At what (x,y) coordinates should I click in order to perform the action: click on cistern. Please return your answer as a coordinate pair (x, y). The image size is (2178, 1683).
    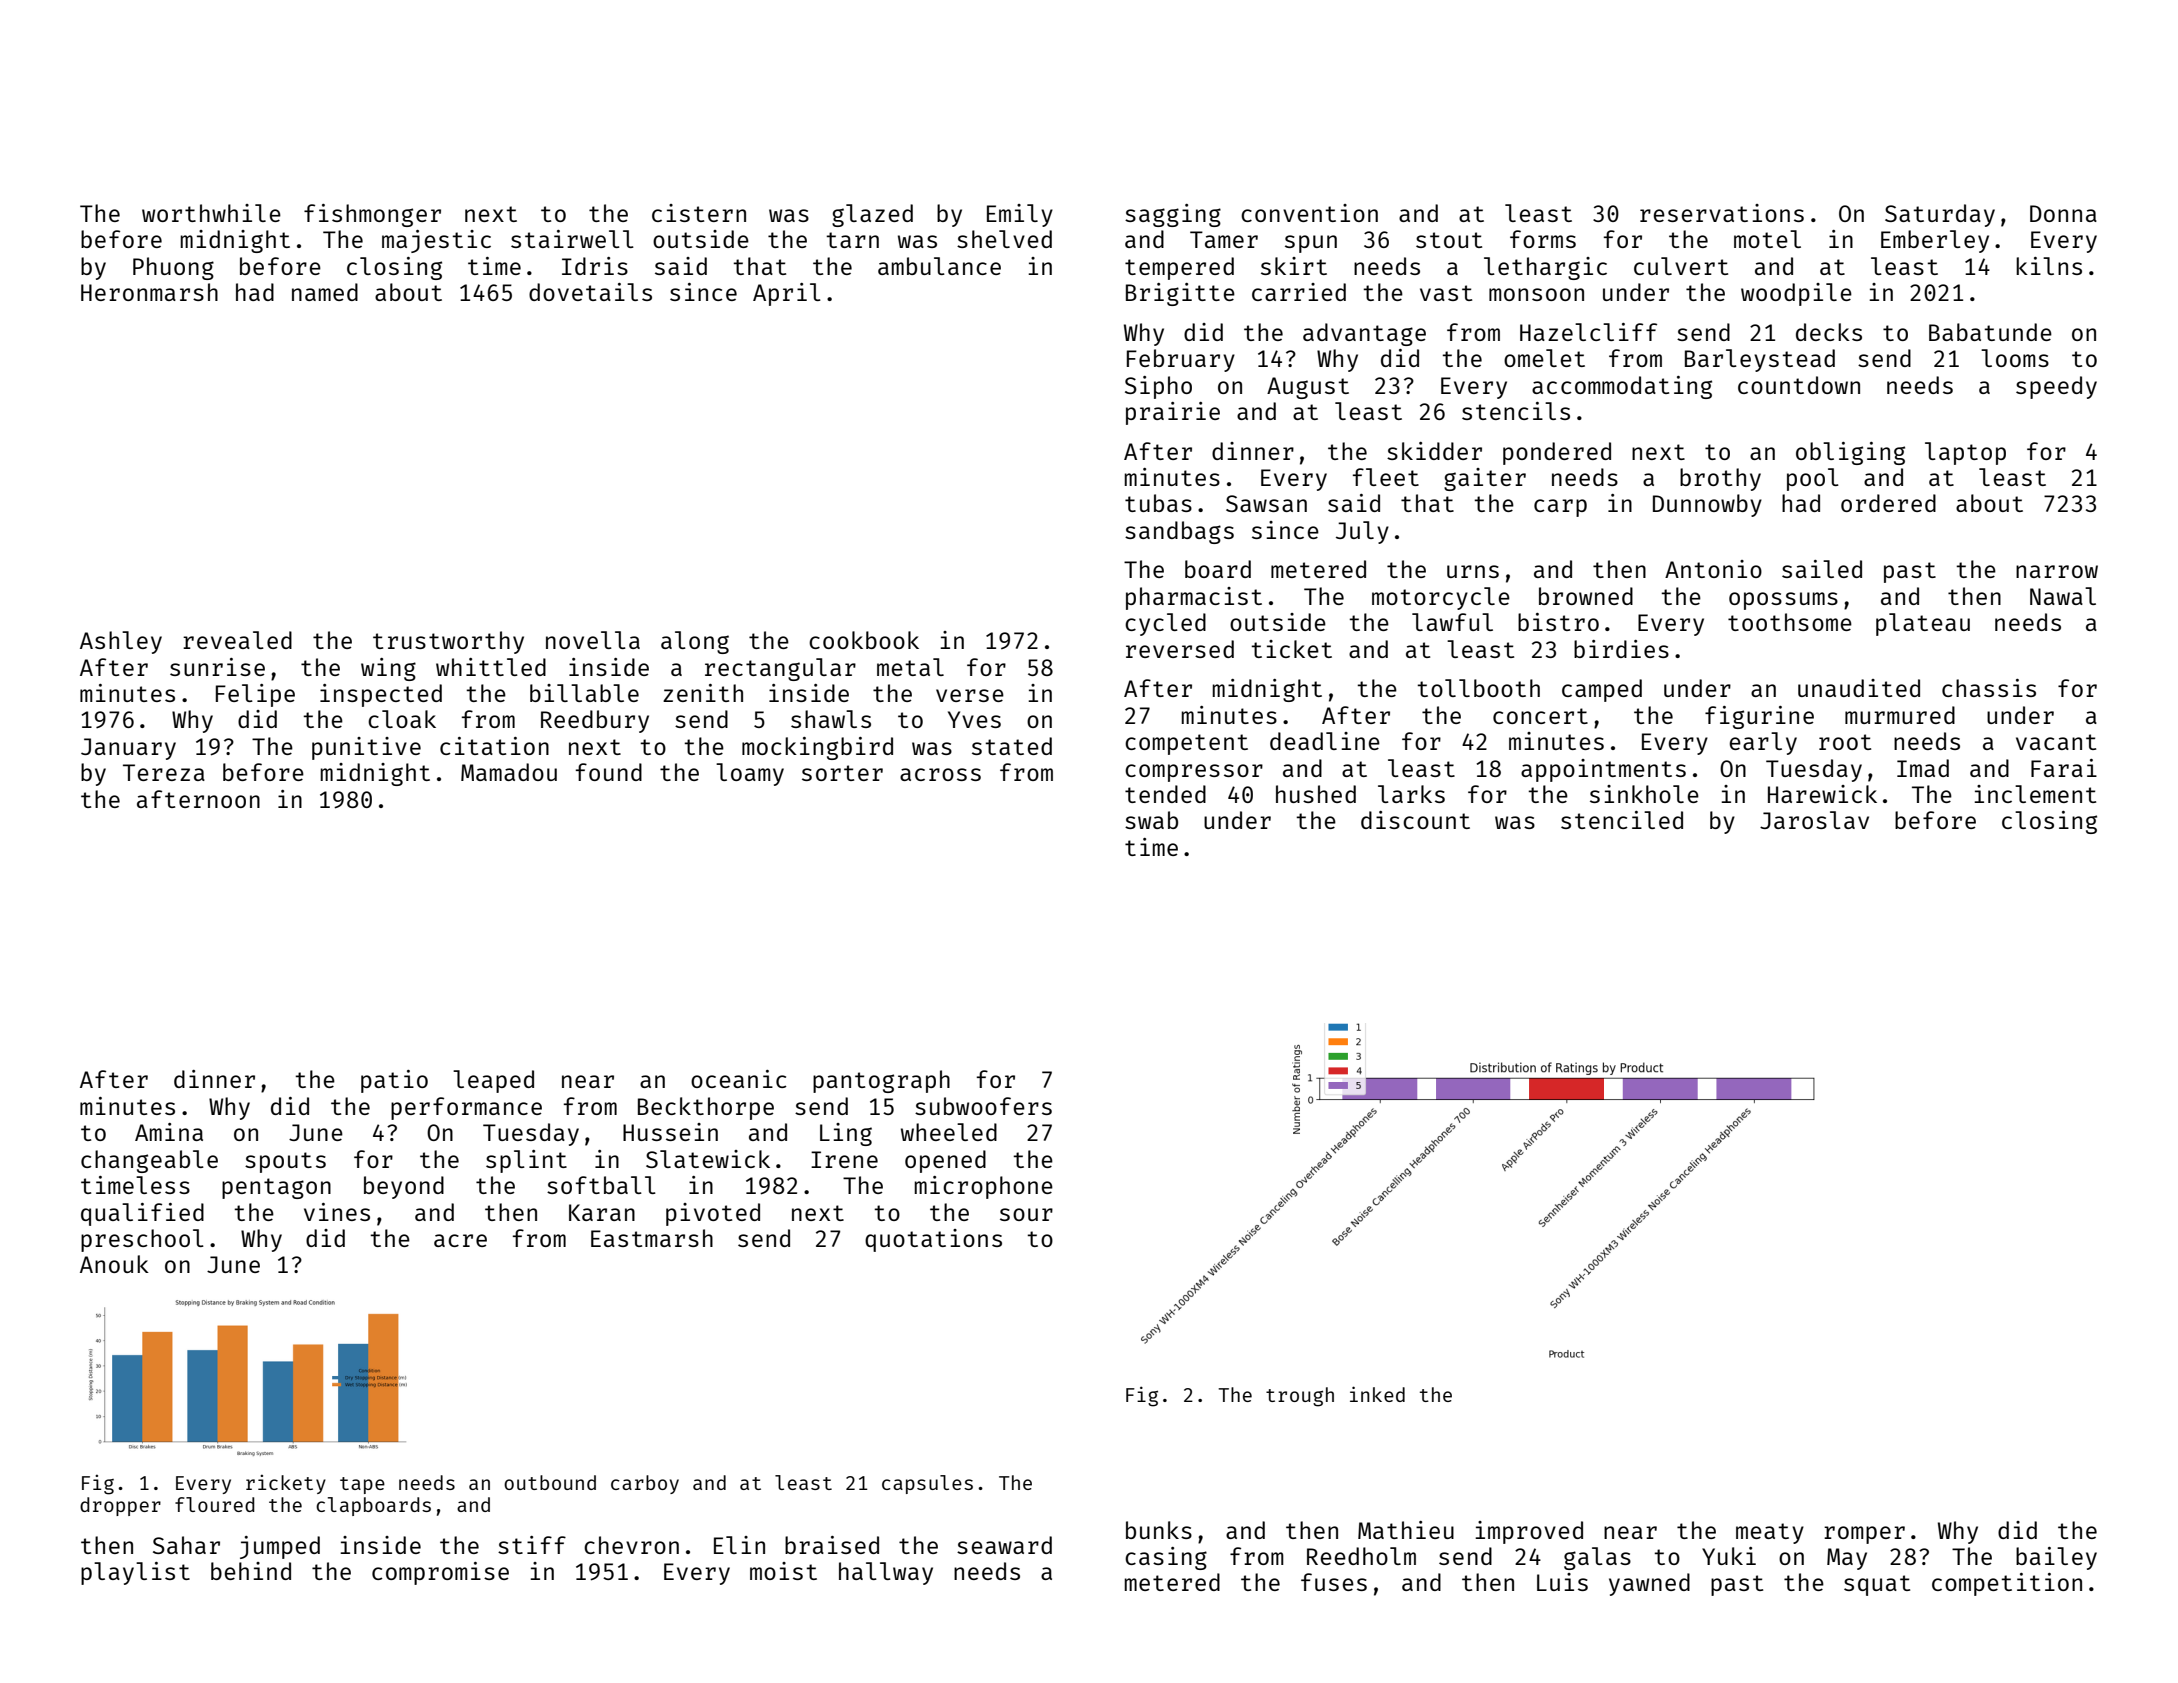
    Looking at the image, I should click on (699, 213).
